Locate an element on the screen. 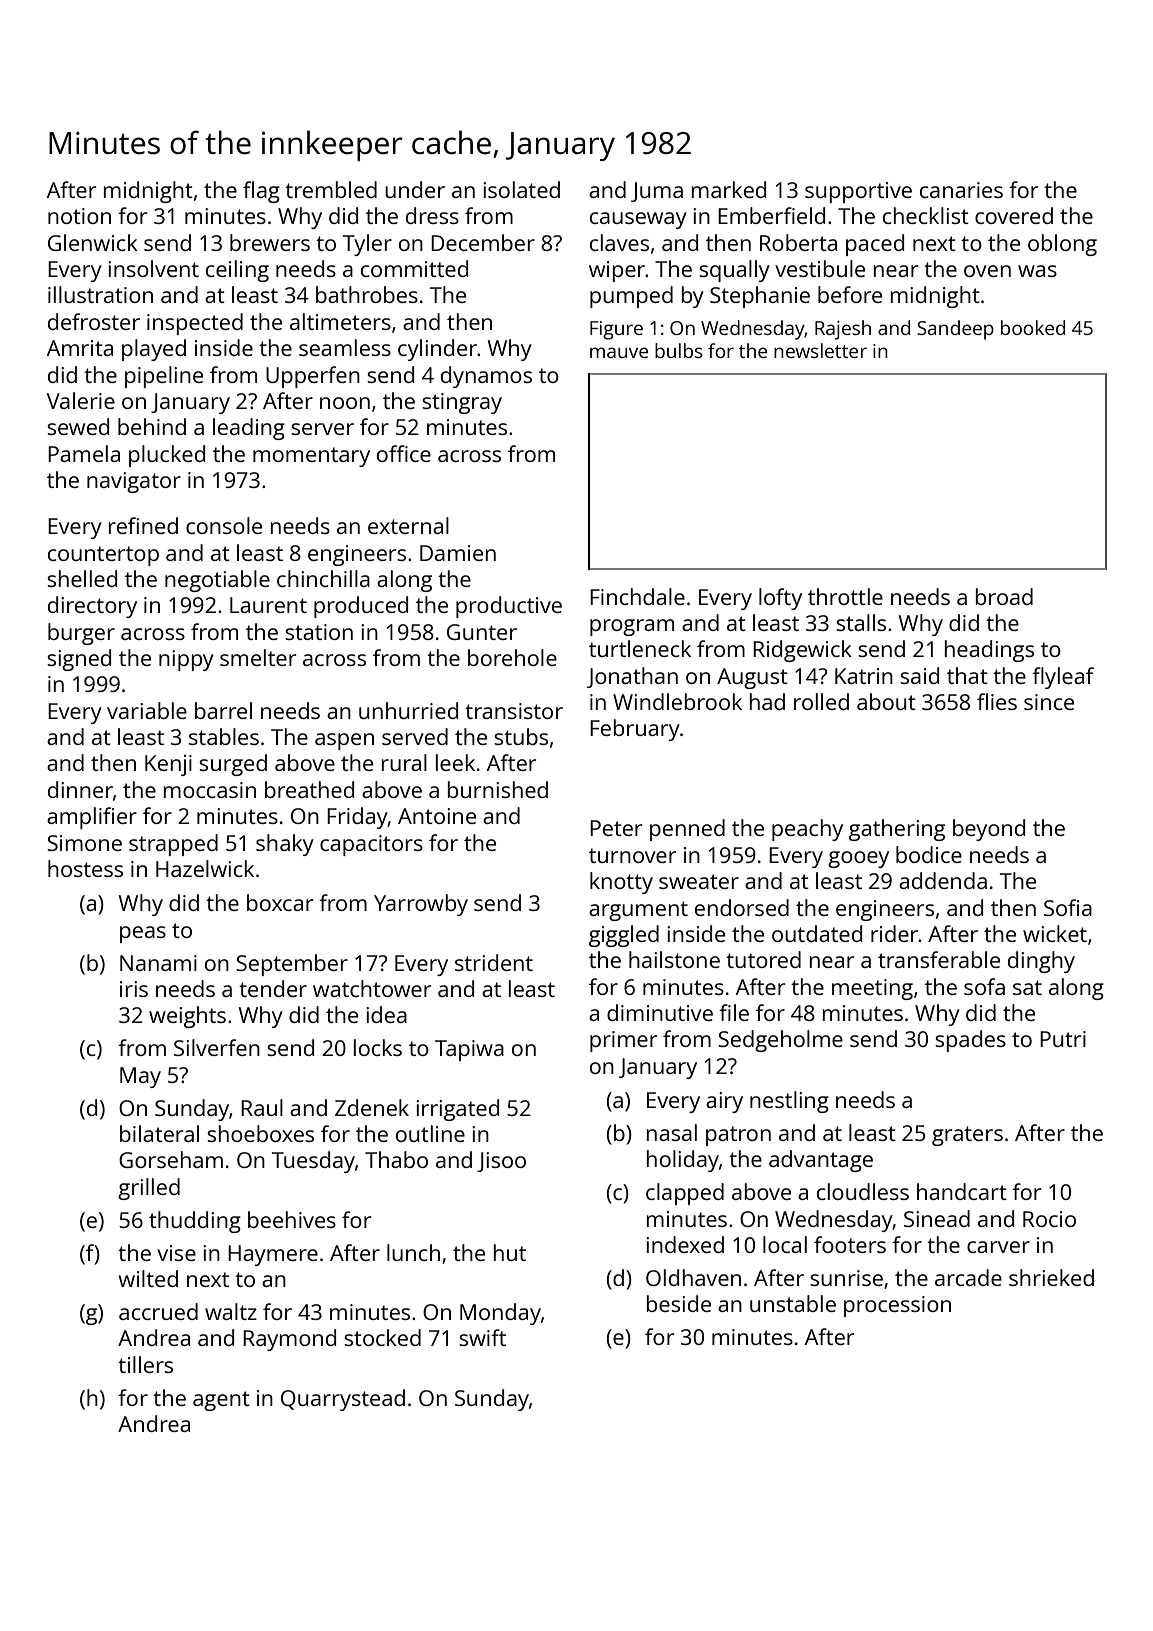 The height and width of the screenshot is (1631, 1153). procession is located at coordinates (897, 1306).
